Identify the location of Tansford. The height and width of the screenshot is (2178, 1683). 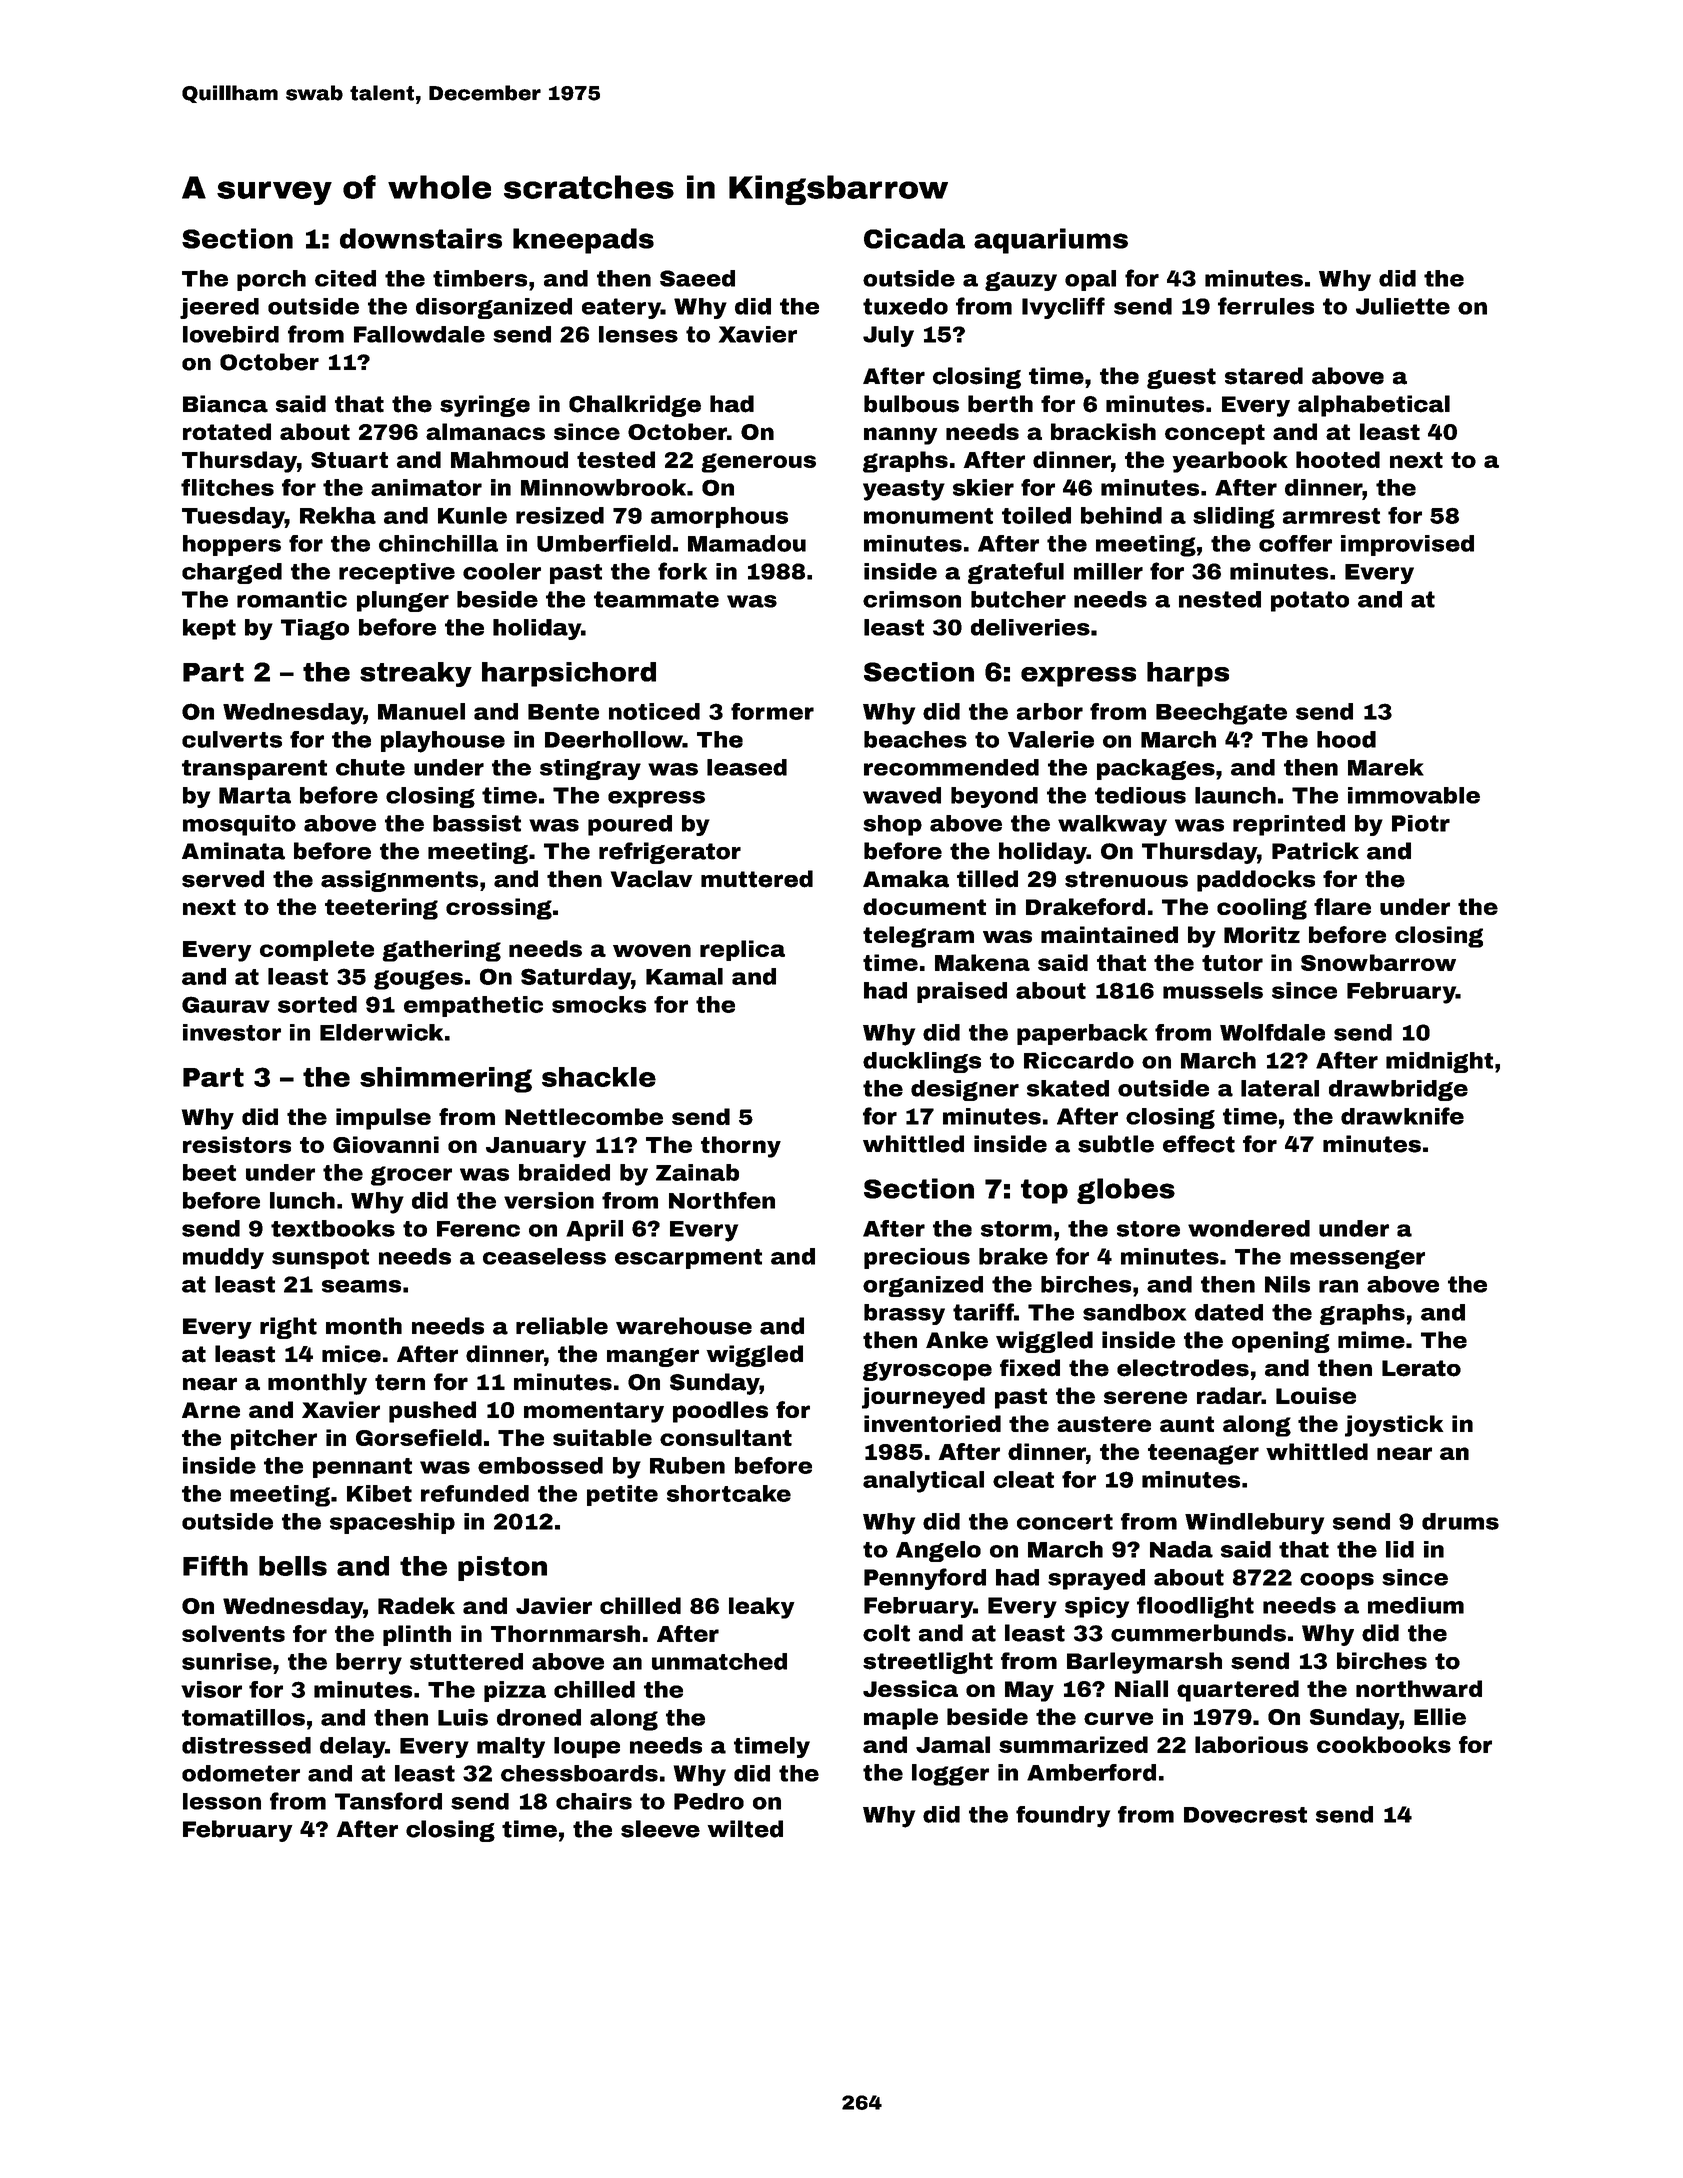
(388, 1801).
